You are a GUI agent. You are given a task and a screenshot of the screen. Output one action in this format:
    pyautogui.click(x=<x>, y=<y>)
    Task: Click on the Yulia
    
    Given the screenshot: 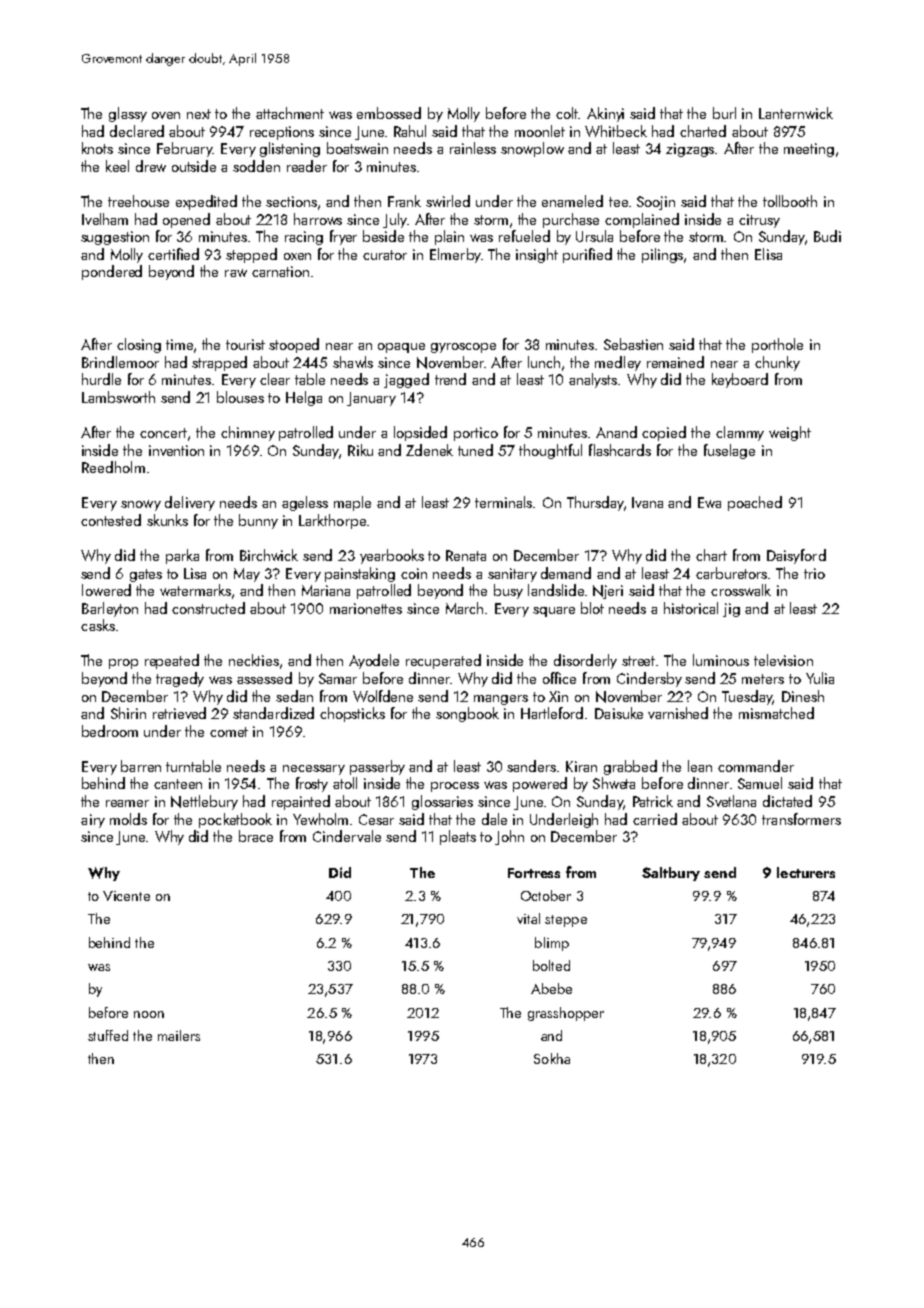 What is the action you would take?
    pyautogui.click(x=820, y=678)
